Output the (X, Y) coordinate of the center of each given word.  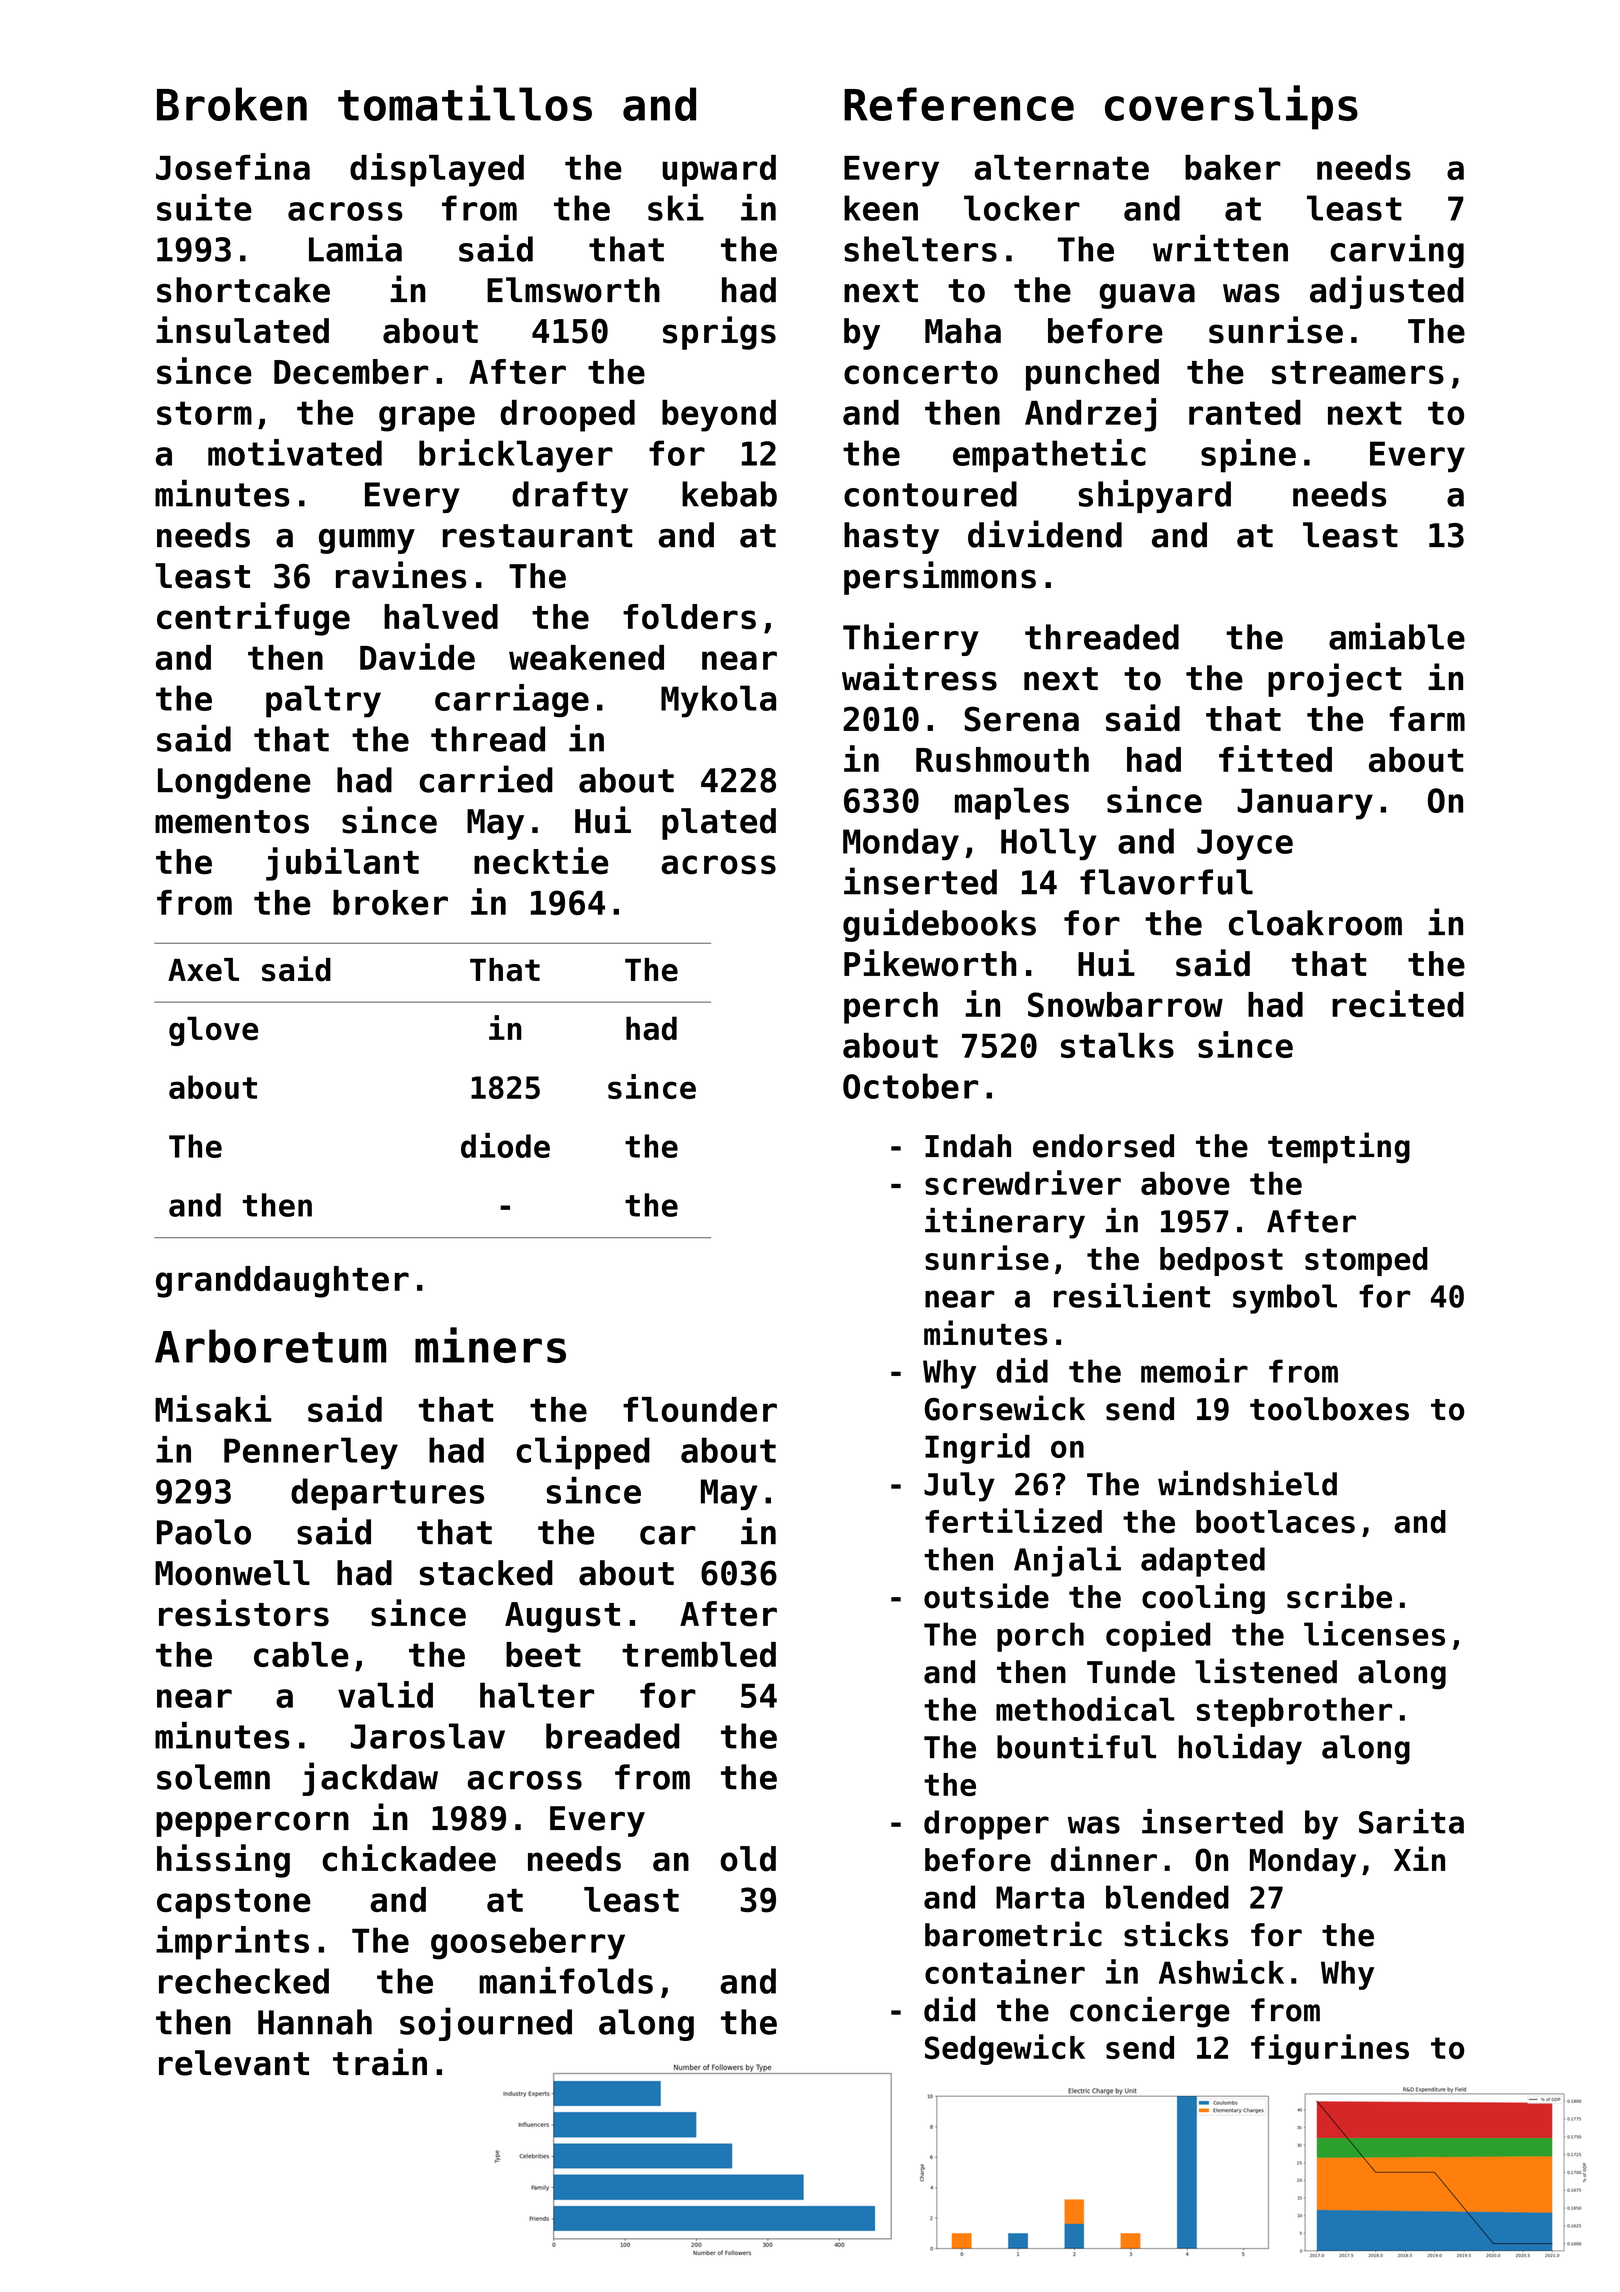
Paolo (204, 1532)
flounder (700, 1409)
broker (390, 902)
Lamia (355, 248)
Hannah (315, 2022)
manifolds (566, 1980)
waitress (919, 677)
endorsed (1103, 1146)
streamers (1358, 373)
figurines (1330, 2049)
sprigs (719, 333)
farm (1427, 719)
